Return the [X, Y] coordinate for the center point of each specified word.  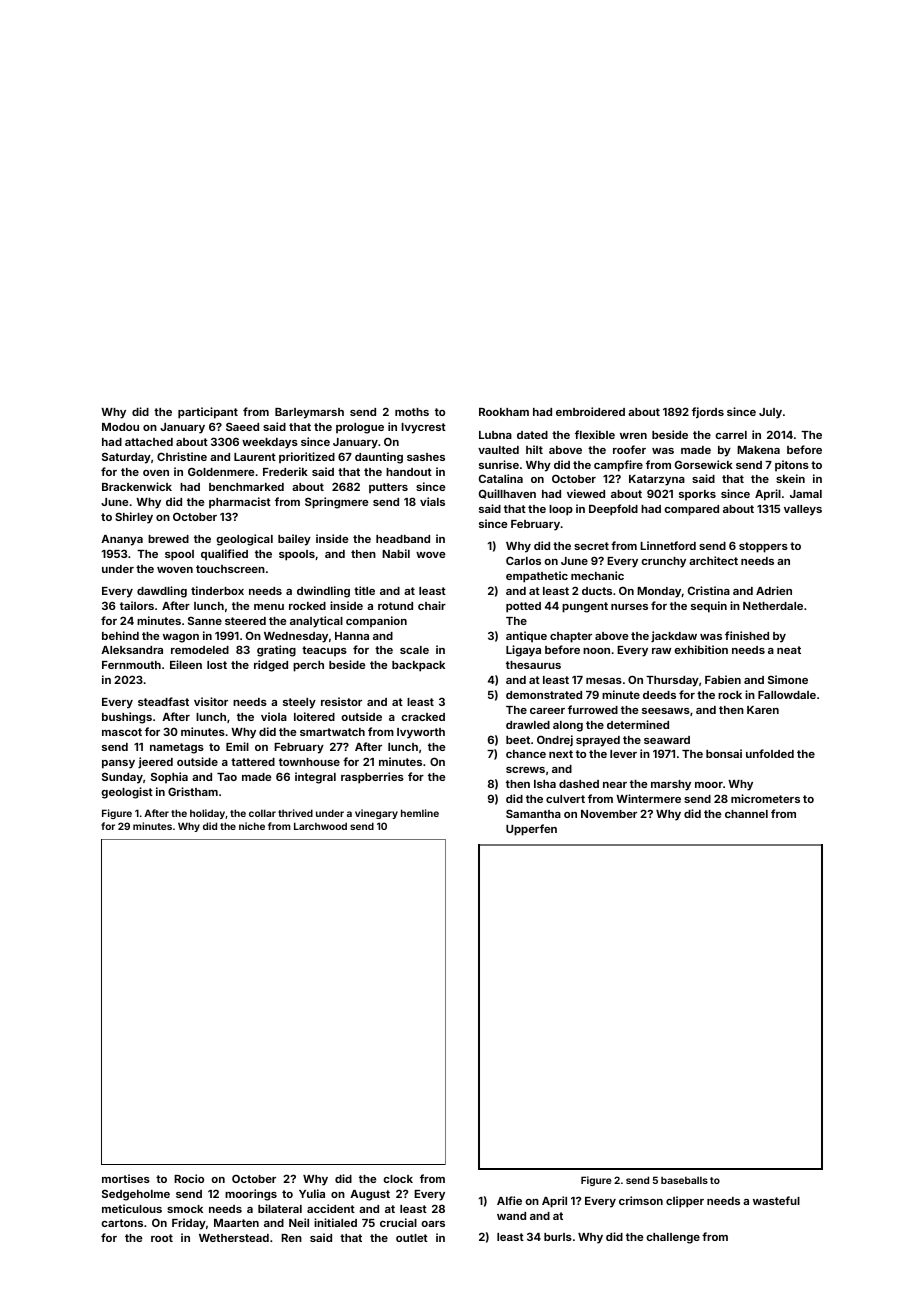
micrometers [765, 798]
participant [208, 413]
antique [526, 637]
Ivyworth [421, 733]
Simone [788, 679]
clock [398, 1179]
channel [746, 814]
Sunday [122, 778]
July [770, 413]
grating [276, 651]
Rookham [504, 412]
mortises [126, 1178]
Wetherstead [234, 1238]
